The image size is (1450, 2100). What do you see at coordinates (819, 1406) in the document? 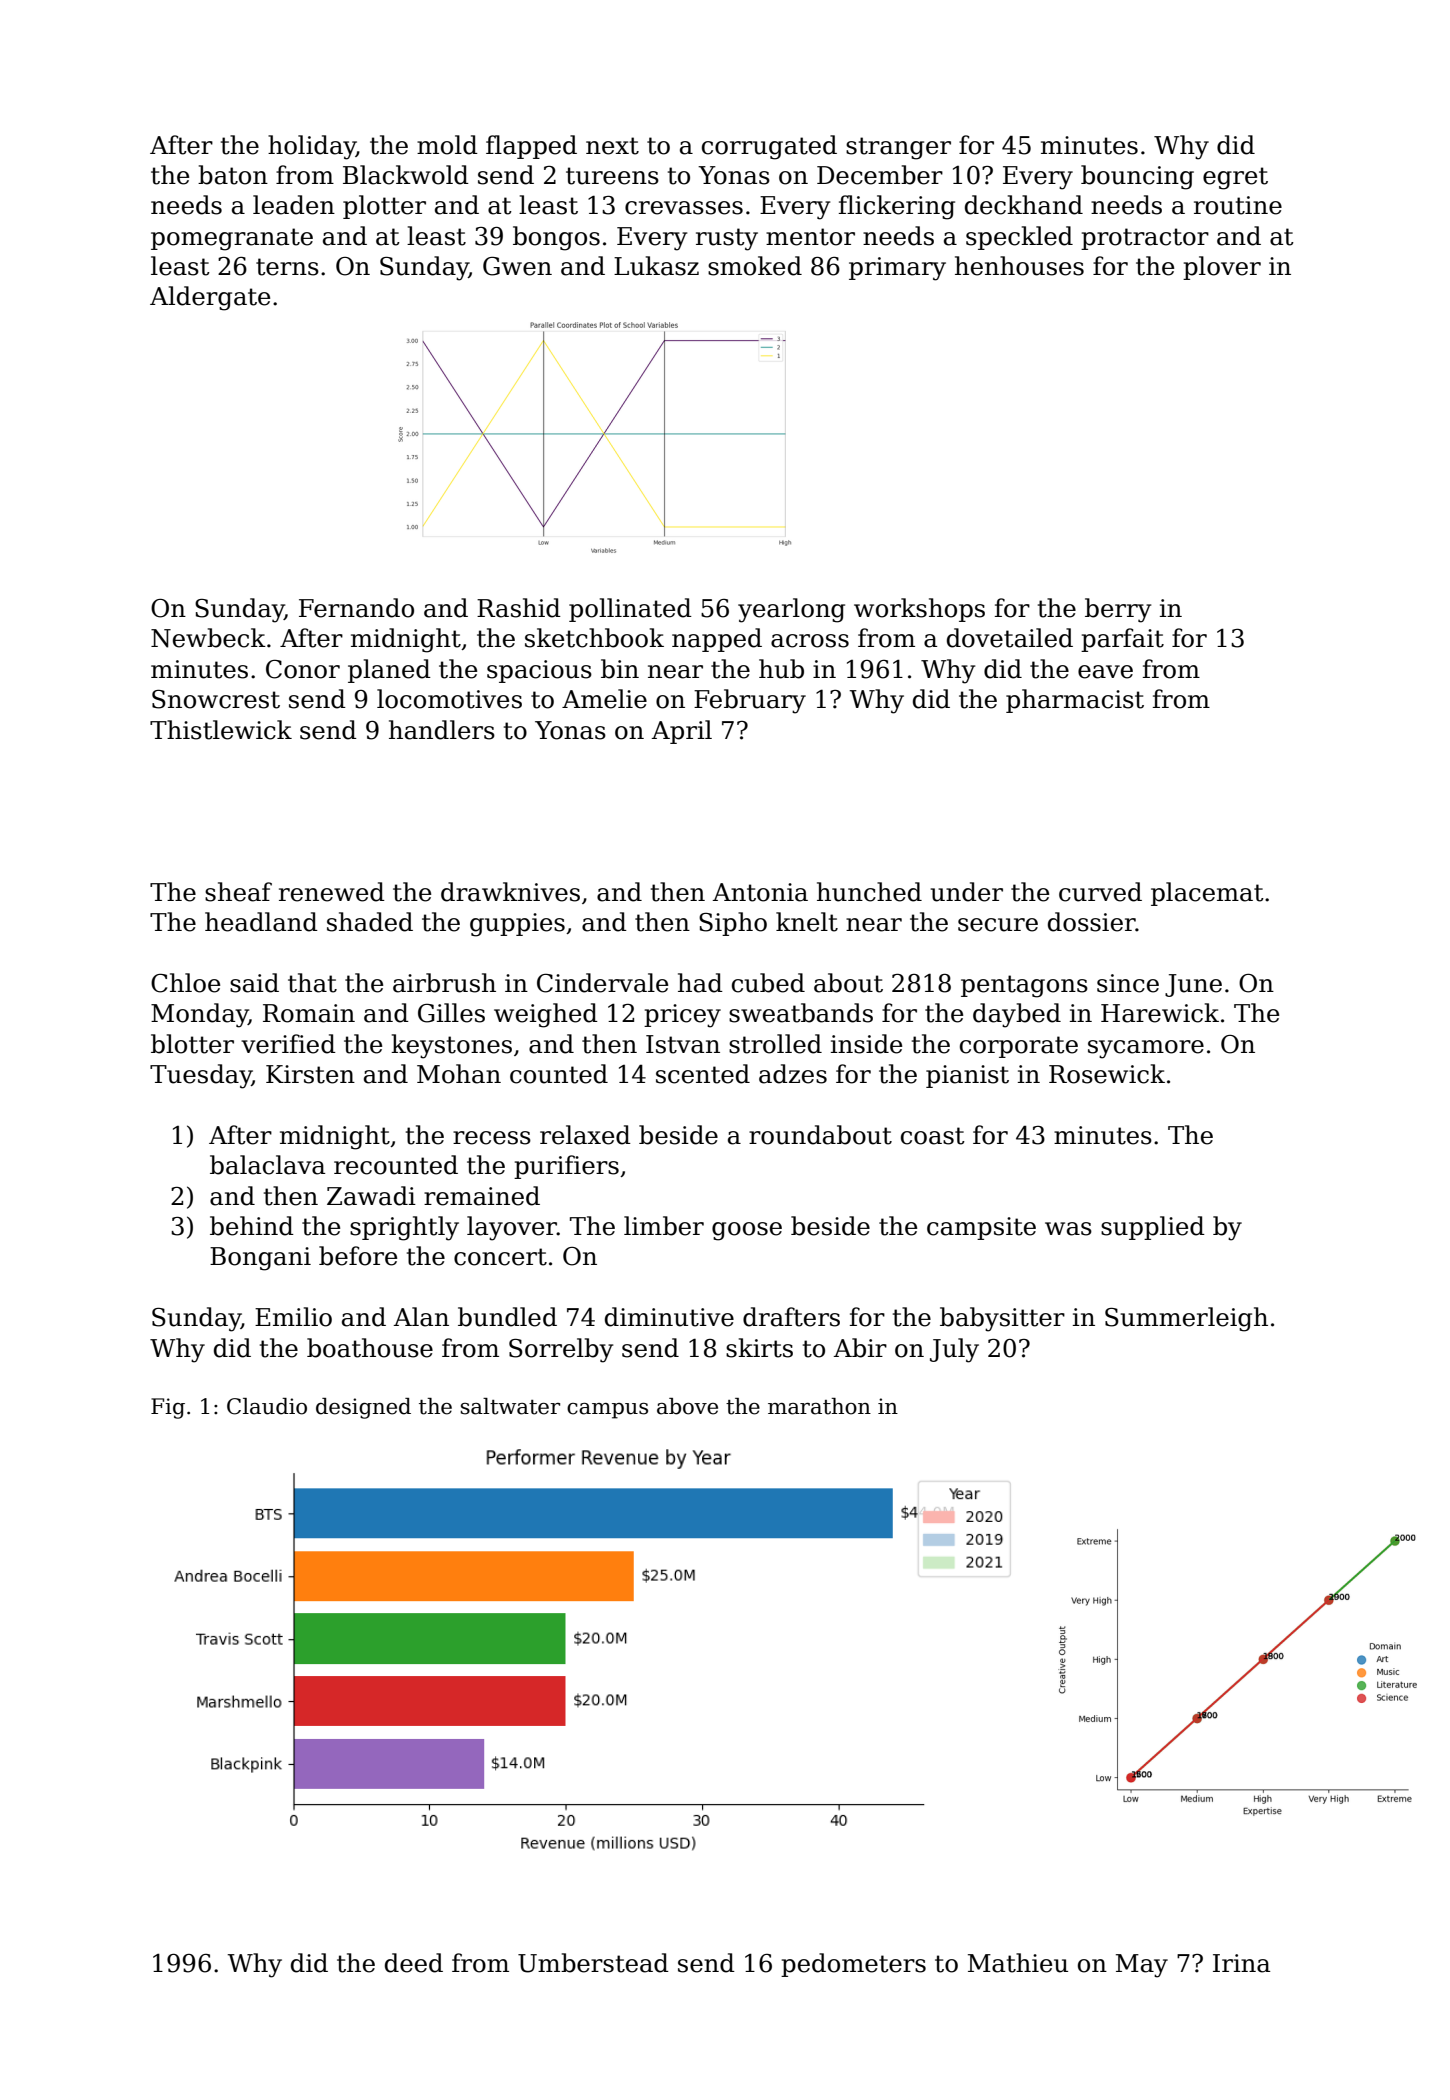
I see `marathon` at bounding box center [819, 1406].
